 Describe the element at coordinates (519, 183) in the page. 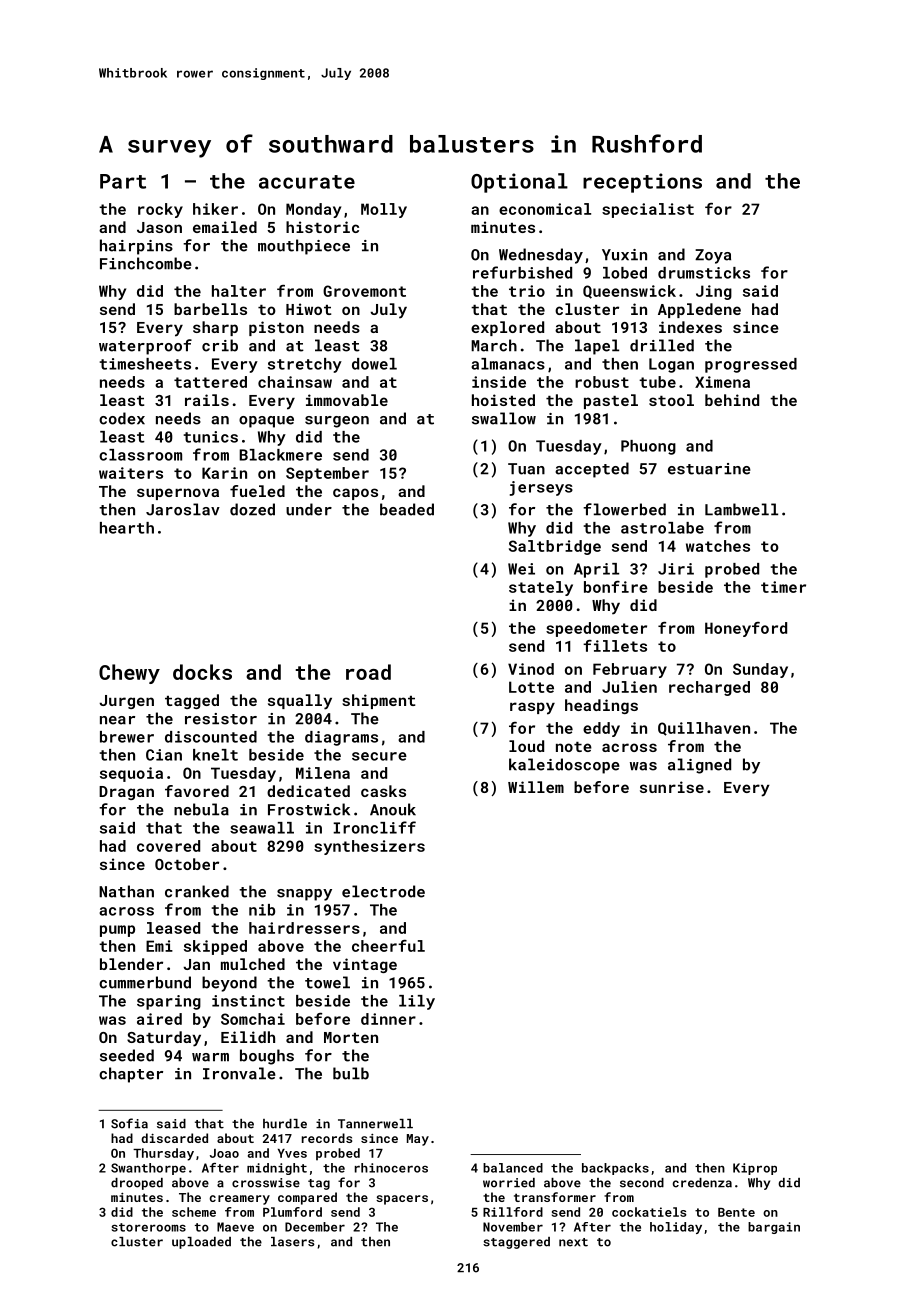

I see `Optional` at that location.
